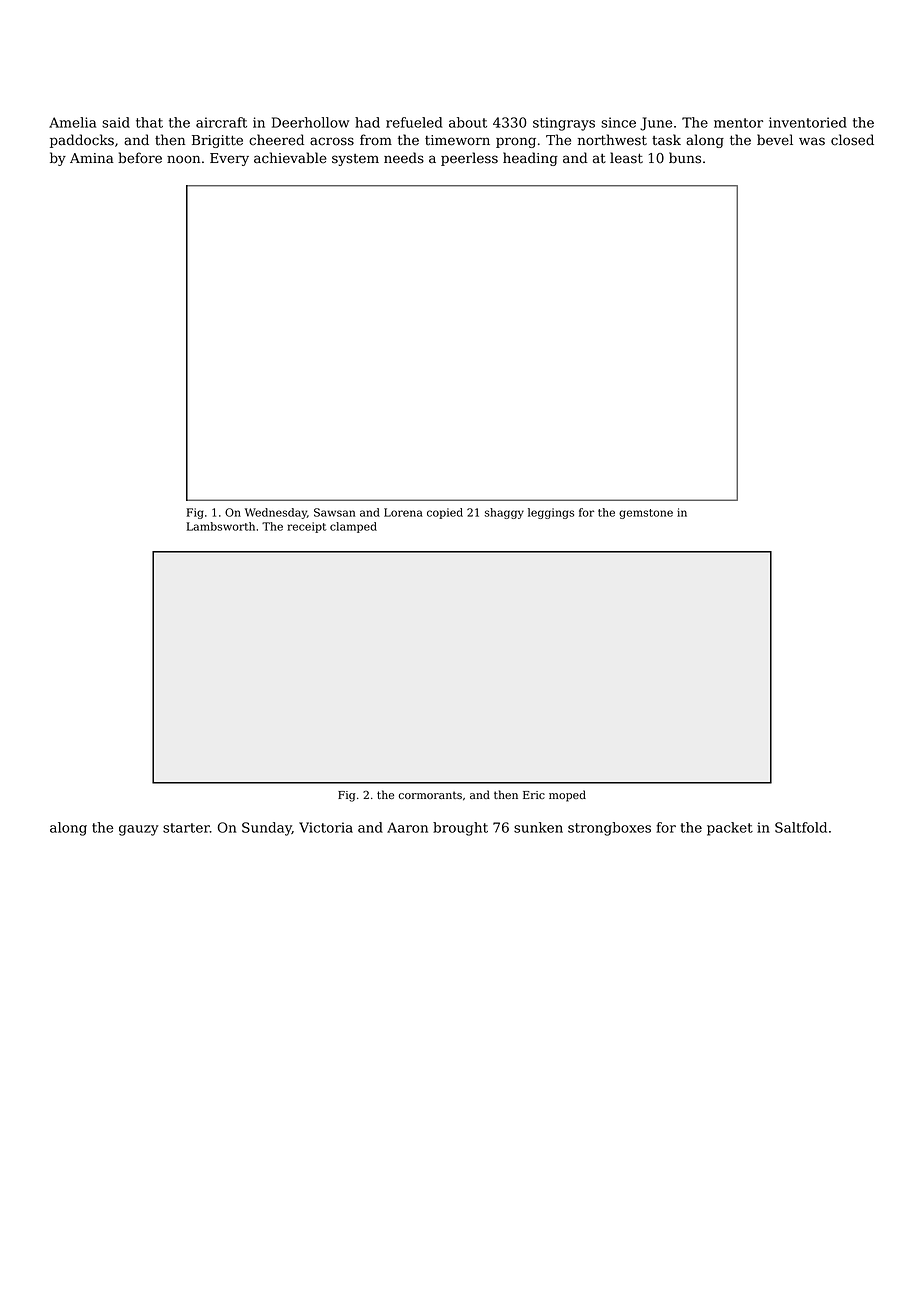  What do you see at coordinates (355, 160) in the document?
I see `system` at bounding box center [355, 160].
